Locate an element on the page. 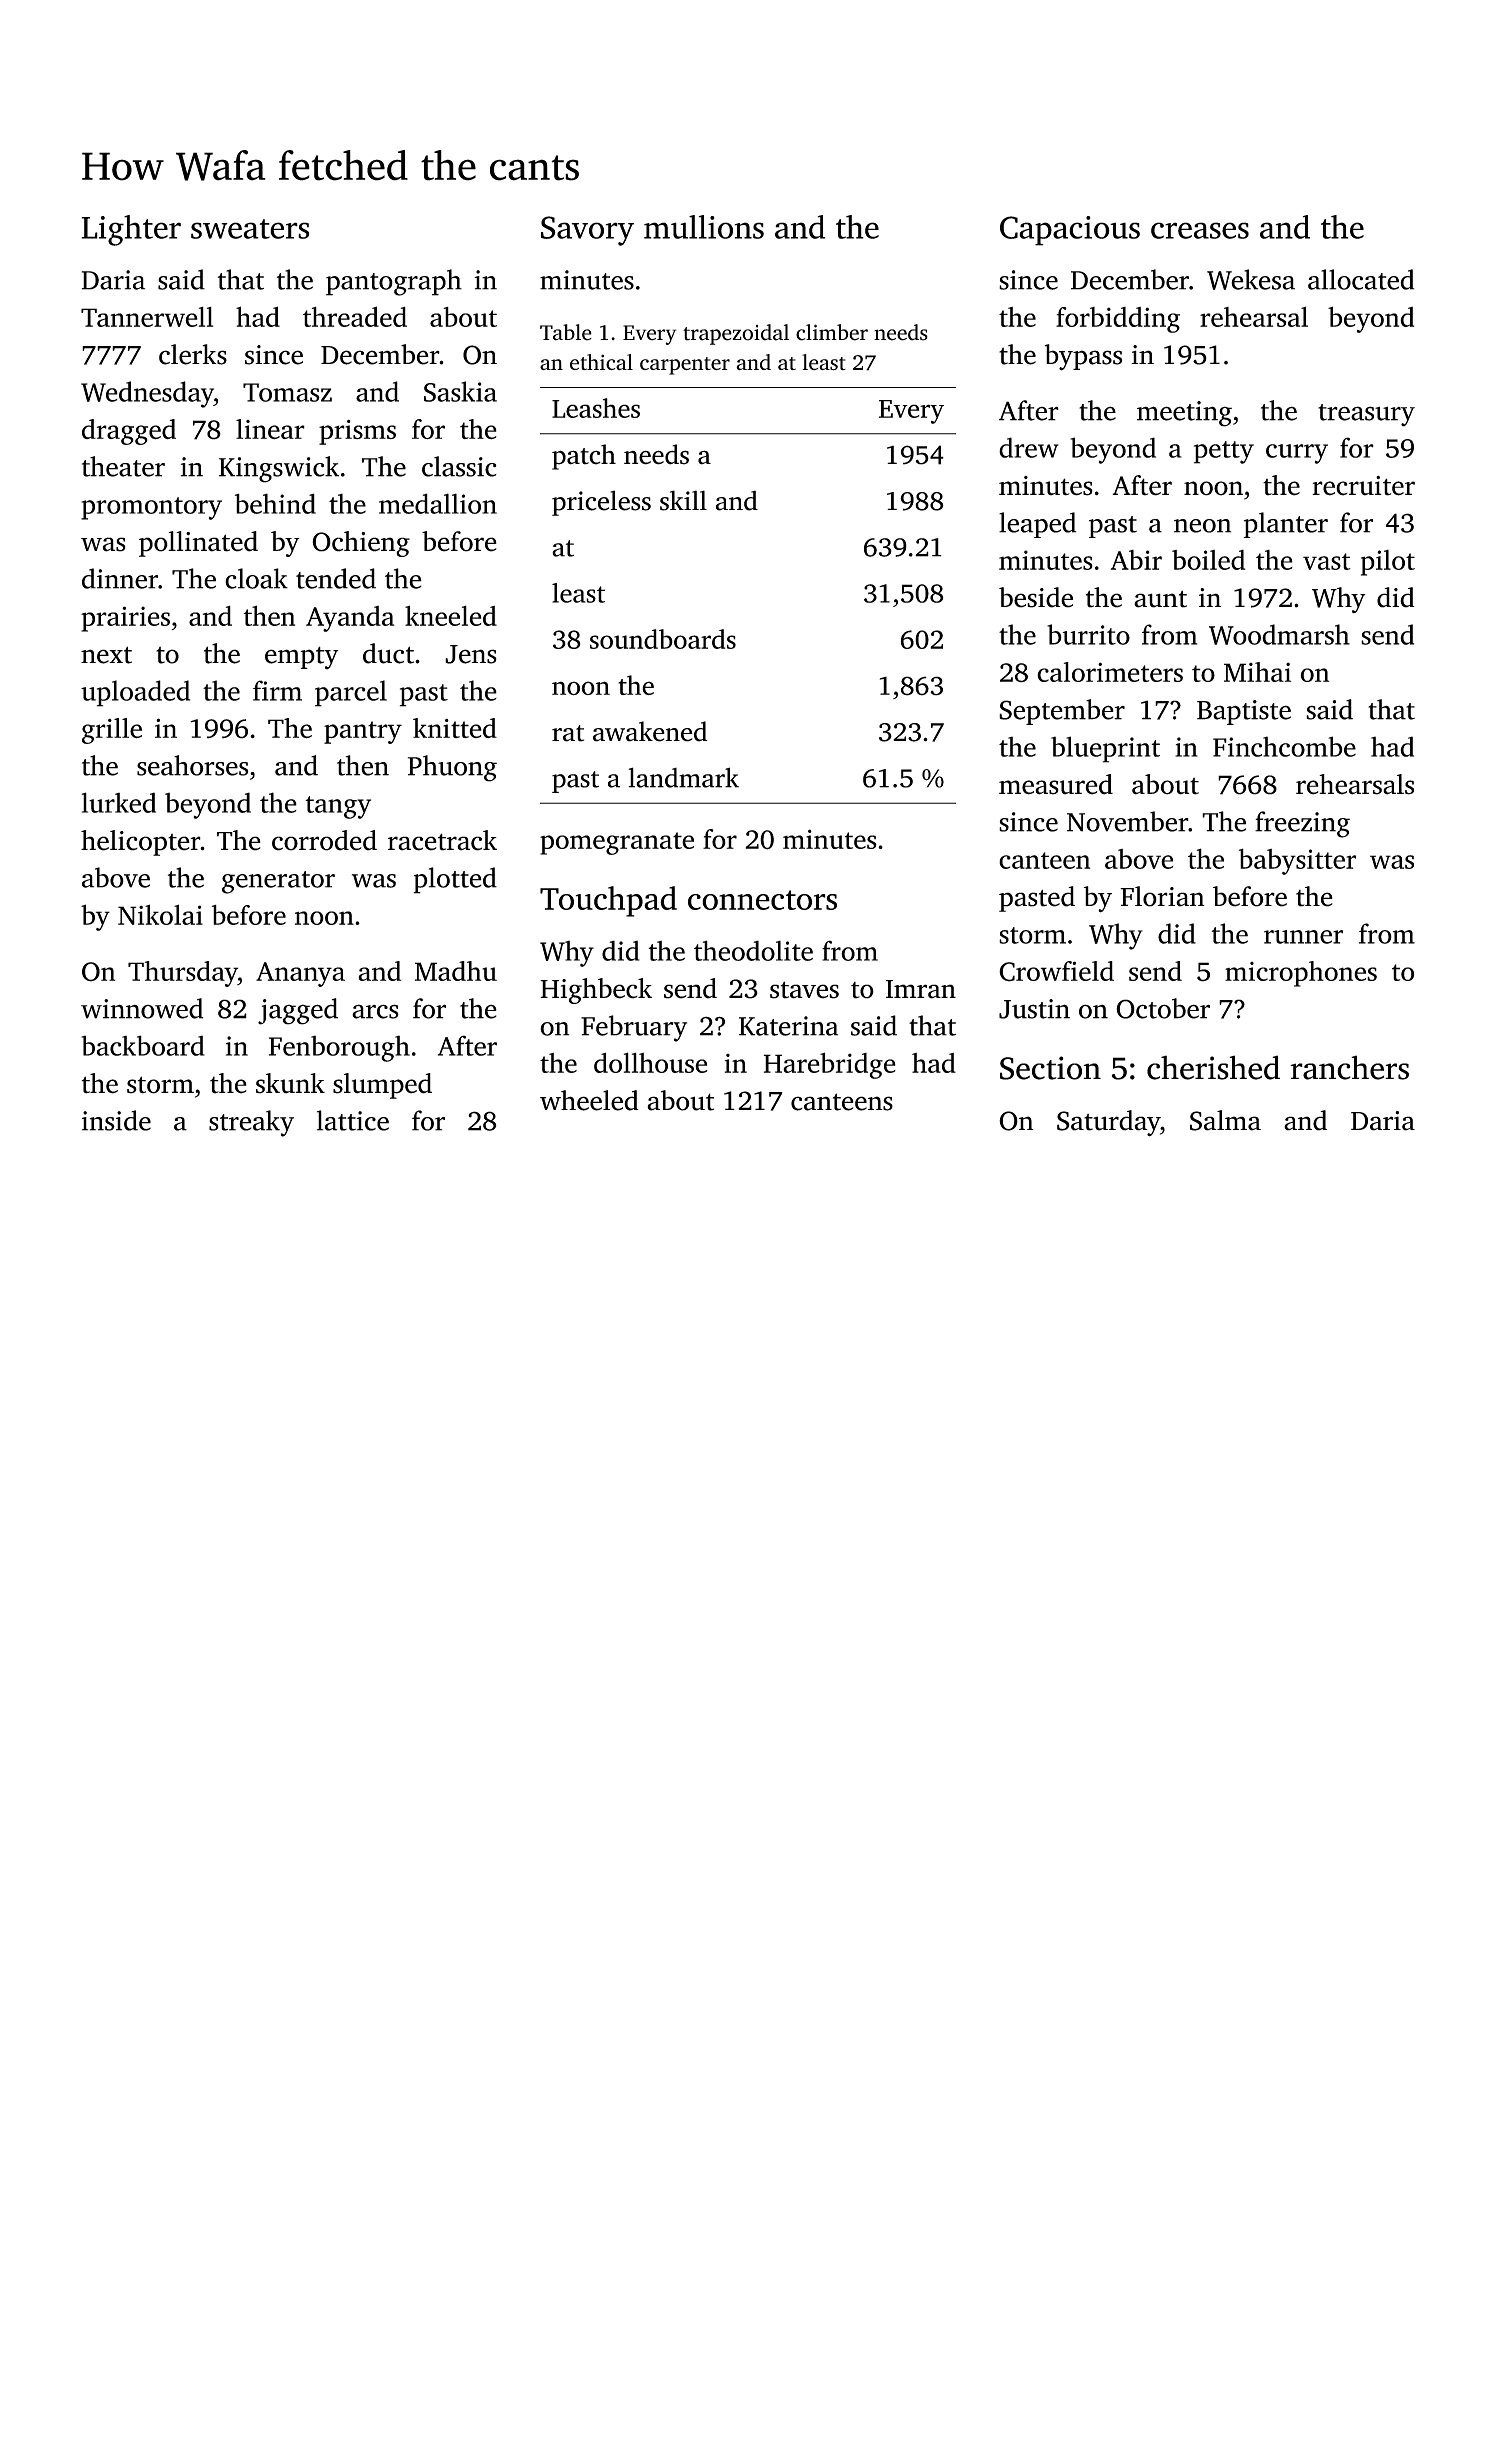  generator is located at coordinates (278, 882).
